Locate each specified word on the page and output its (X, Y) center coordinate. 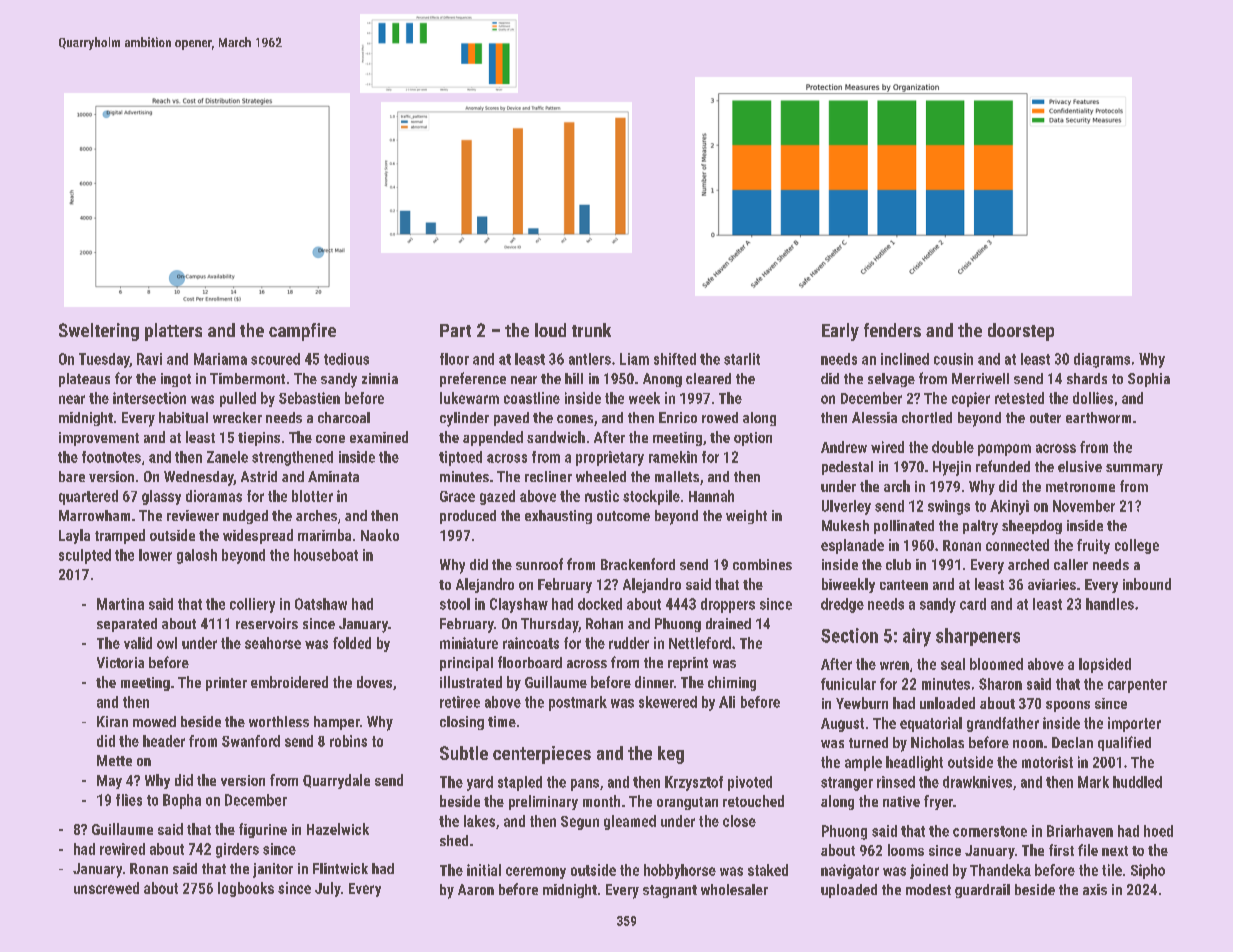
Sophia (1149, 380)
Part (455, 330)
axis (1095, 889)
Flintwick (340, 868)
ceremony (536, 873)
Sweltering (99, 332)
